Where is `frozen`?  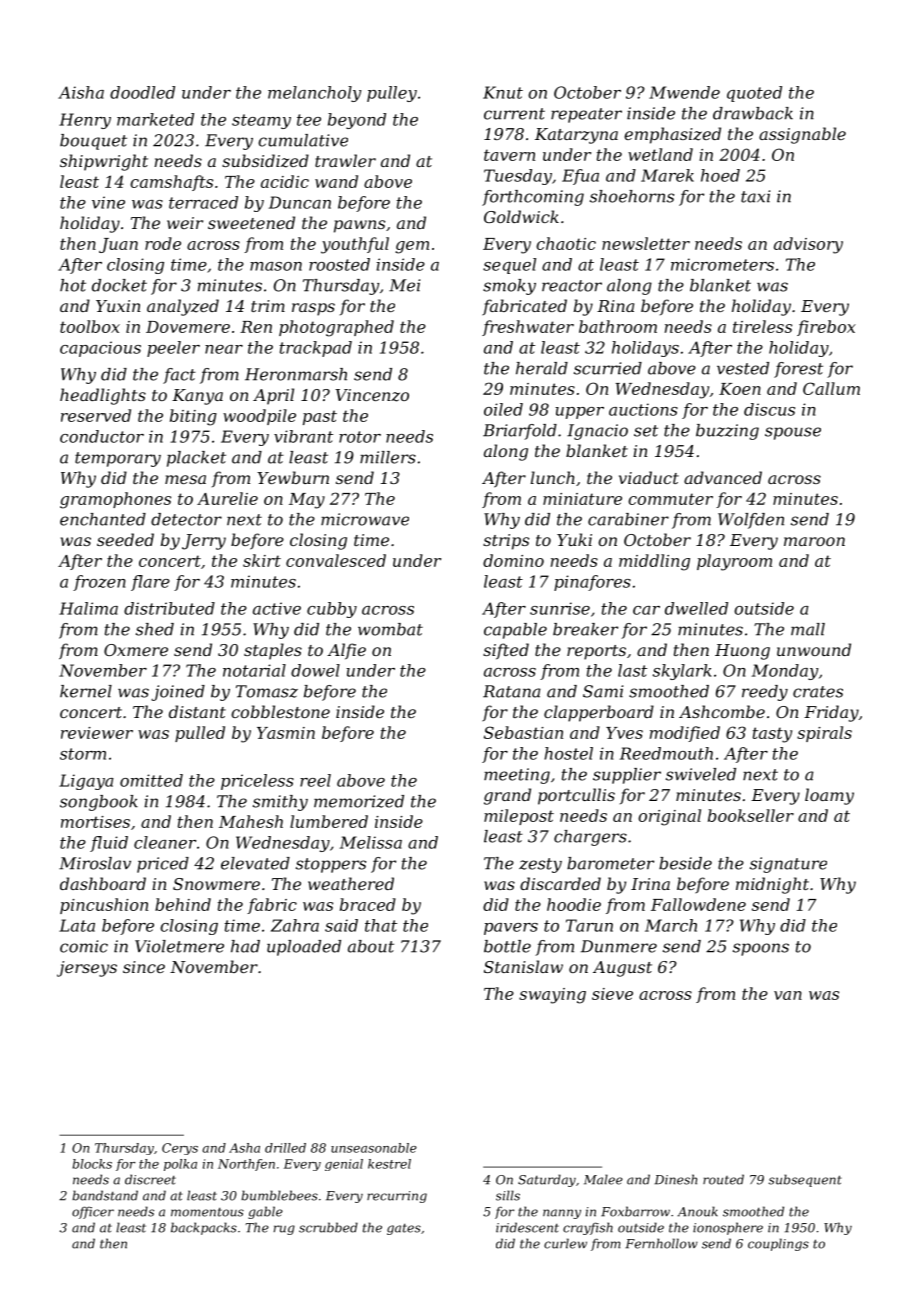
frozen is located at coordinates (99, 583).
